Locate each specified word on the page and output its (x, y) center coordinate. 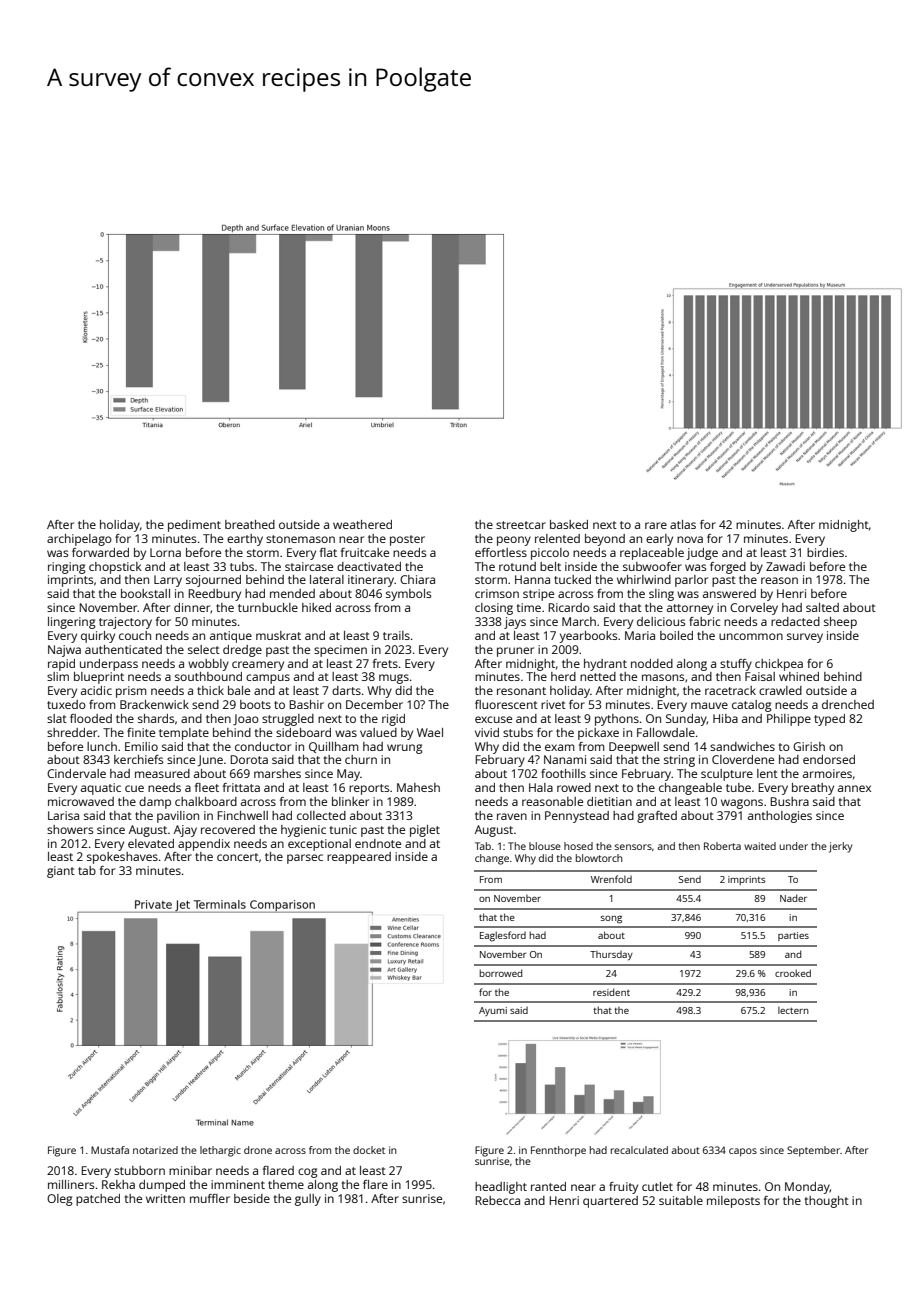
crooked (793, 973)
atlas (683, 524)
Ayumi (493, 1011)
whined (799, 676)
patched (98, 1200)
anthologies (780, 817)
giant (61, 872)
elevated (151, 843)
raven (512, 816)
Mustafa (110, 1150)
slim (58, 676)
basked (569, 524)
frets (385, 663)
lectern (793, 1010)
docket (369, 1150)
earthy (245, 540)
